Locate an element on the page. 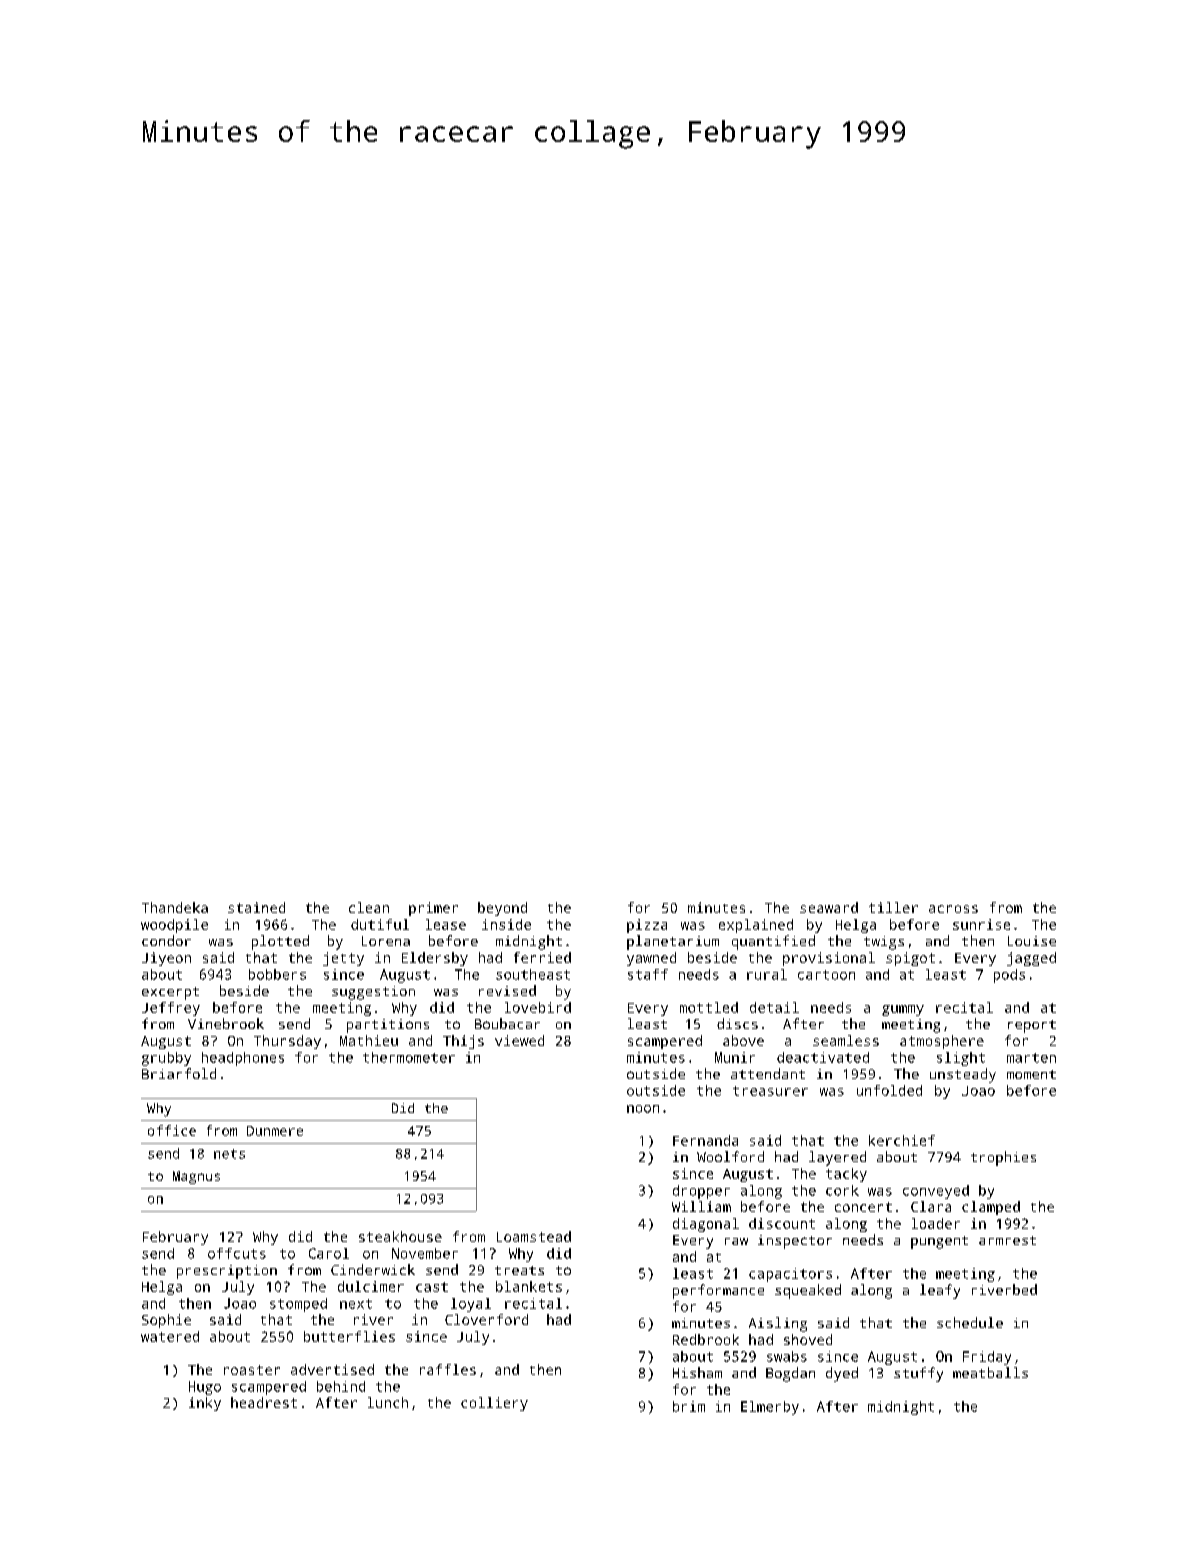 The width and height of the page is (1198, 1551). Vinebrook is located at coordinates (226, 1023).
